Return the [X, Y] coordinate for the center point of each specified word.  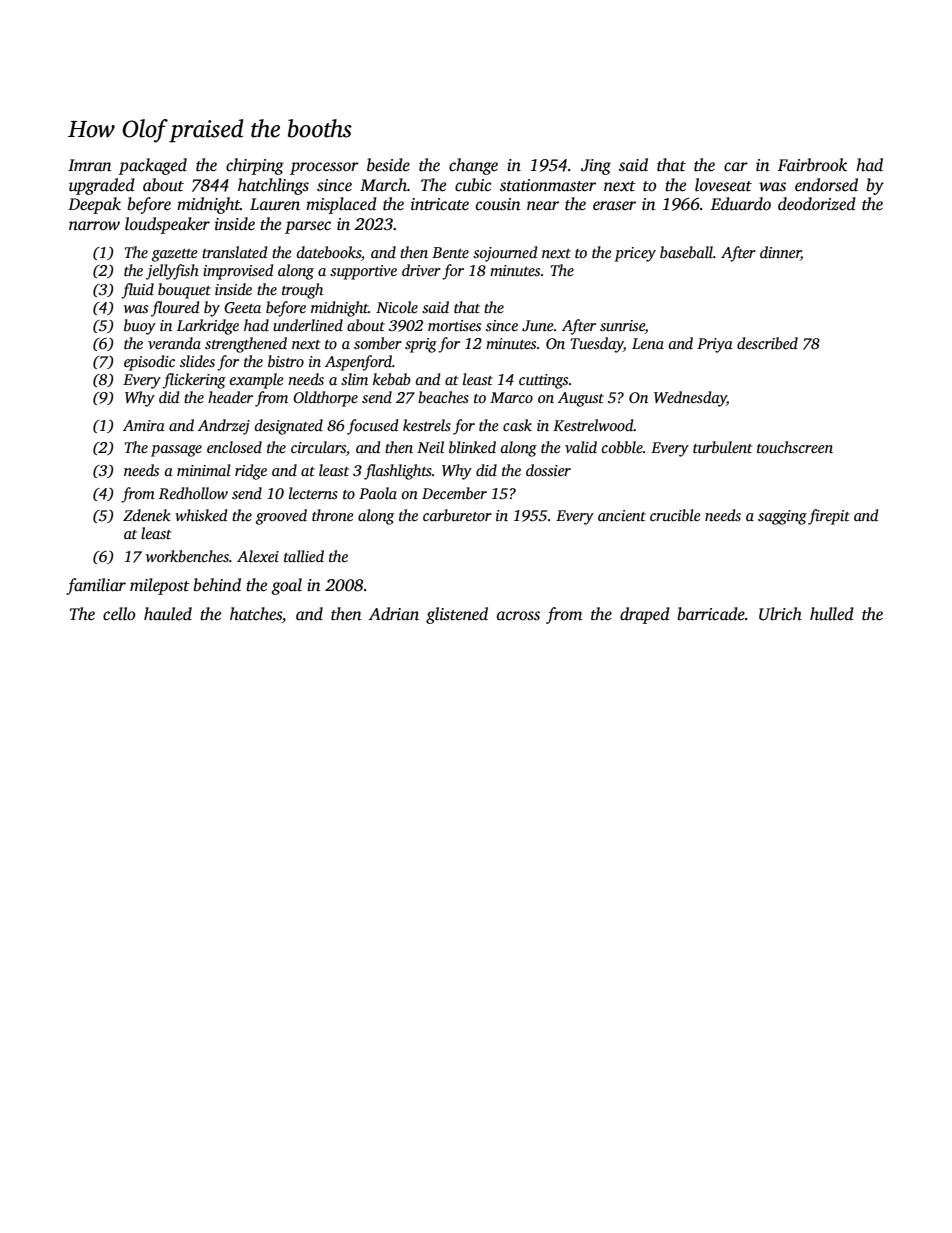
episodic [149, 363]
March [383, 184]
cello [119, 614]
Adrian [394, 613]
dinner [780, 253]
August [581, 399]
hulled [832, 614]
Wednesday [690, 399]
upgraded [102, 186]
